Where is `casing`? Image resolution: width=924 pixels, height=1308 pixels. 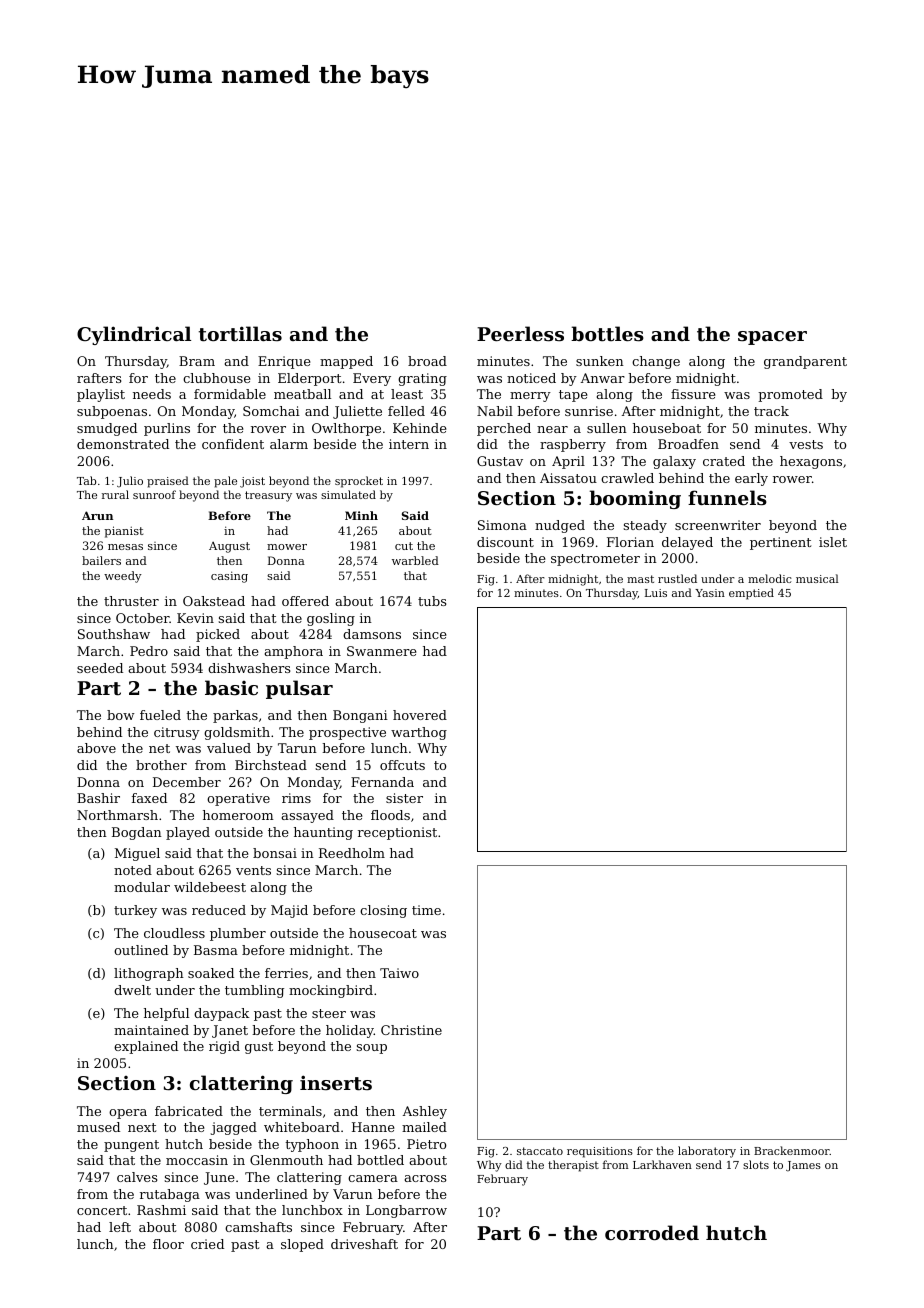
casing is located at coordinates (229, 577).
